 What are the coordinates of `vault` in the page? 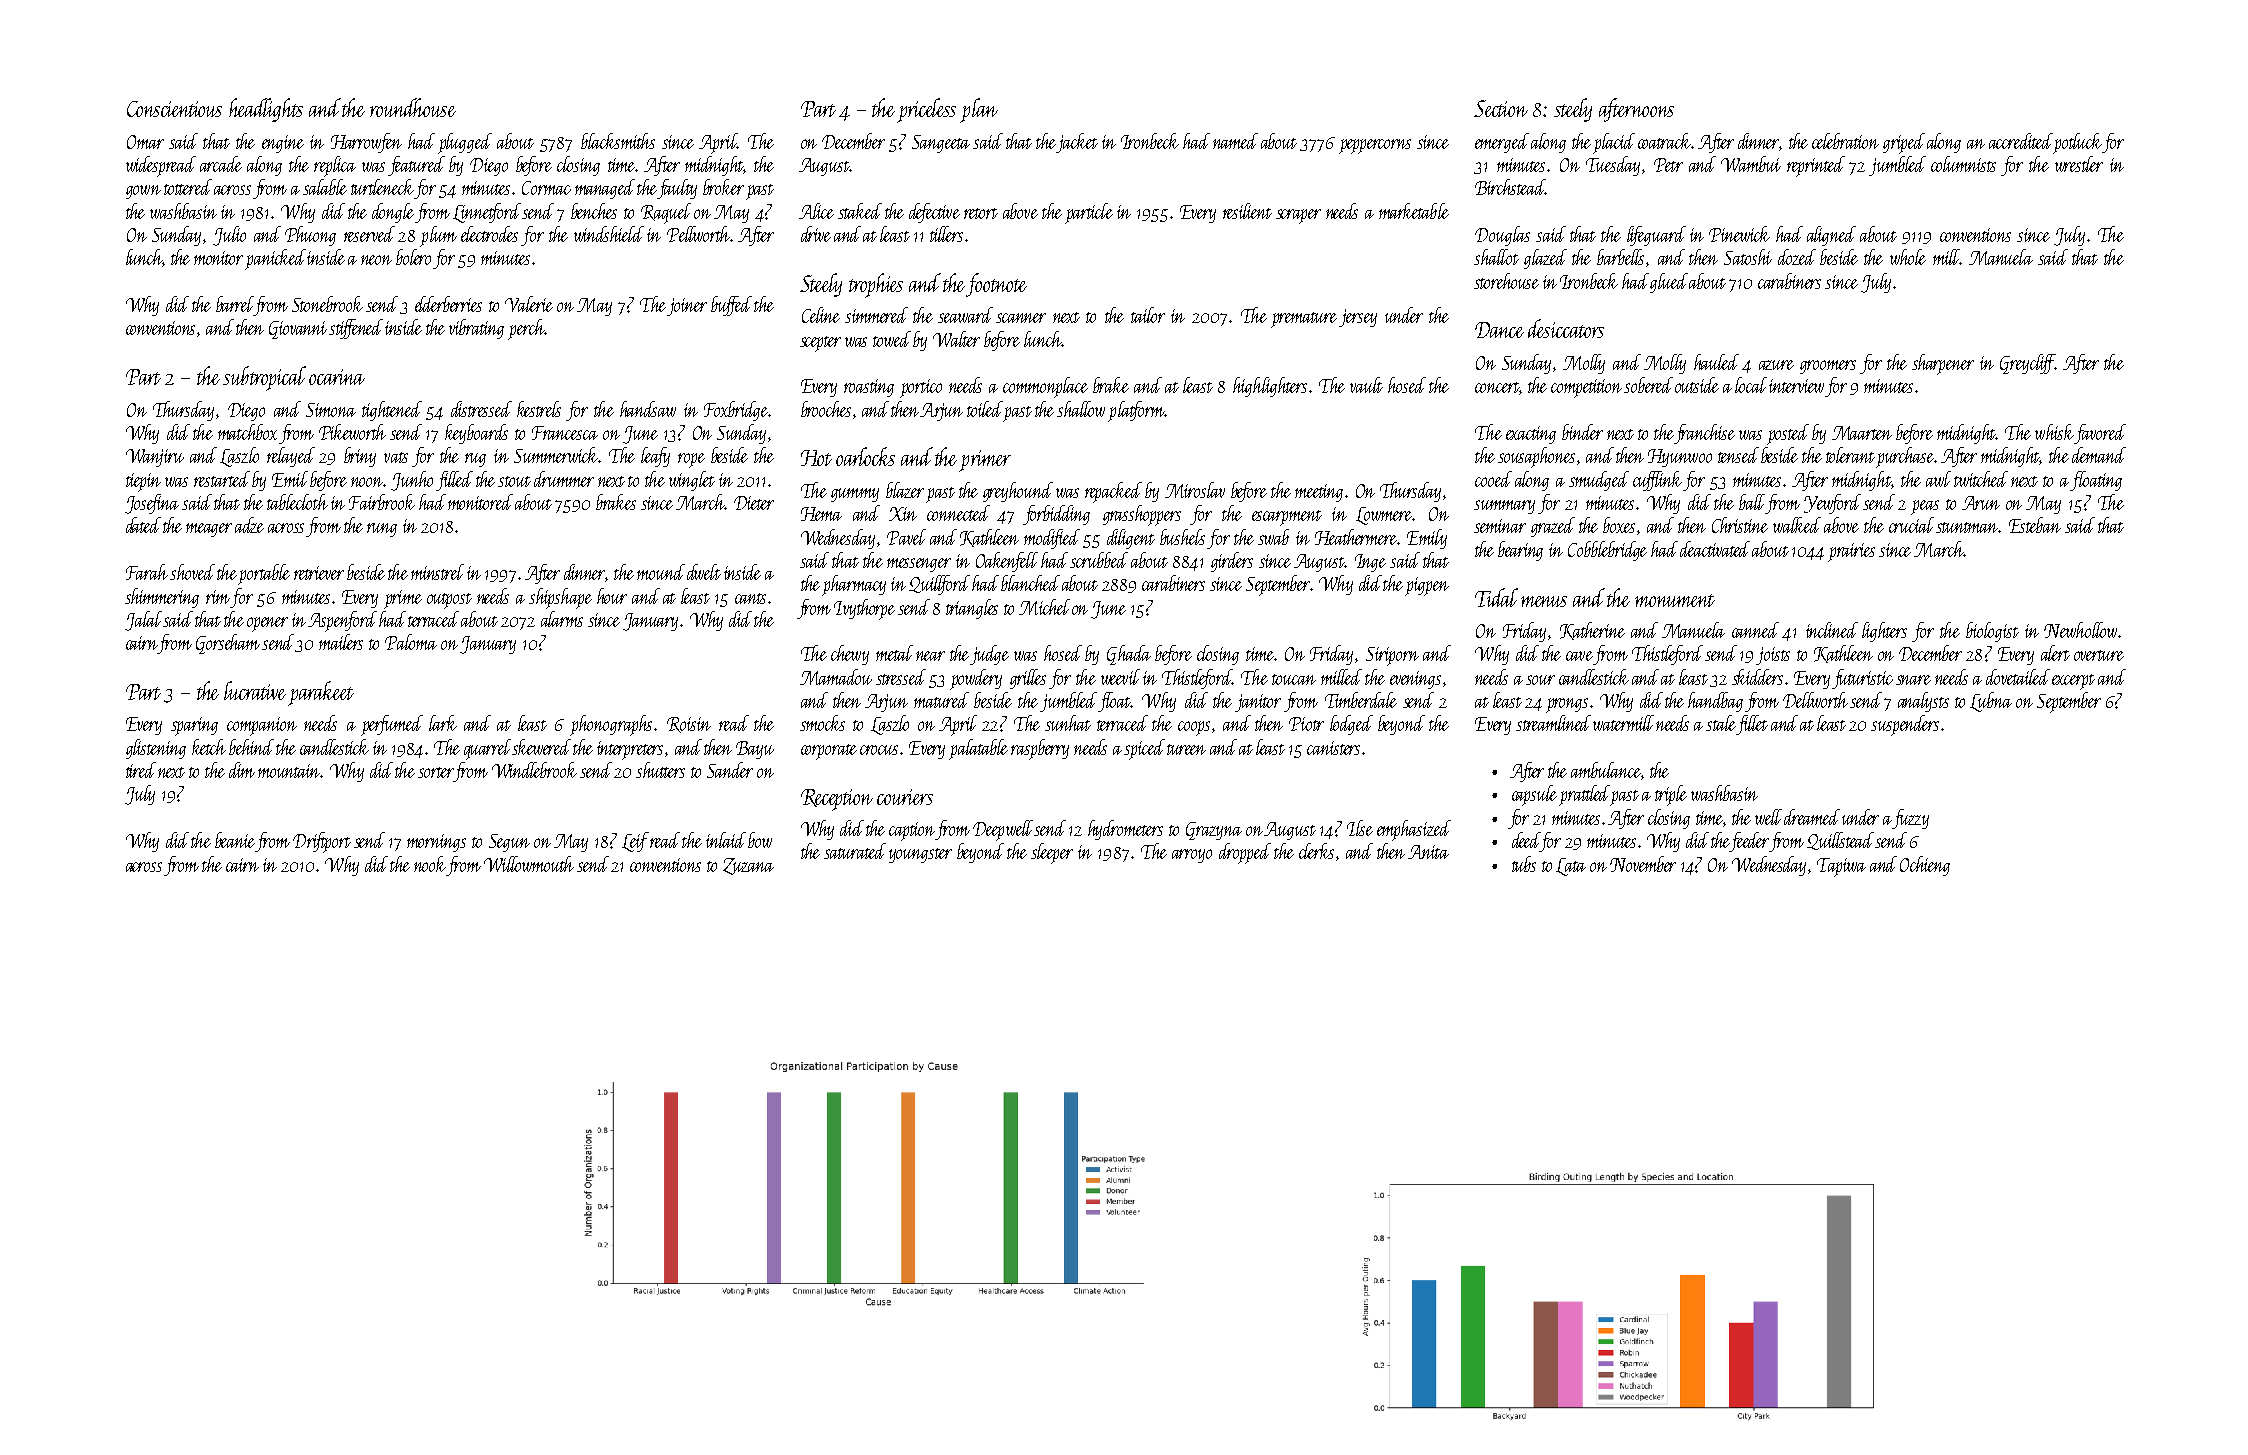 It's located at (1366, 385).
